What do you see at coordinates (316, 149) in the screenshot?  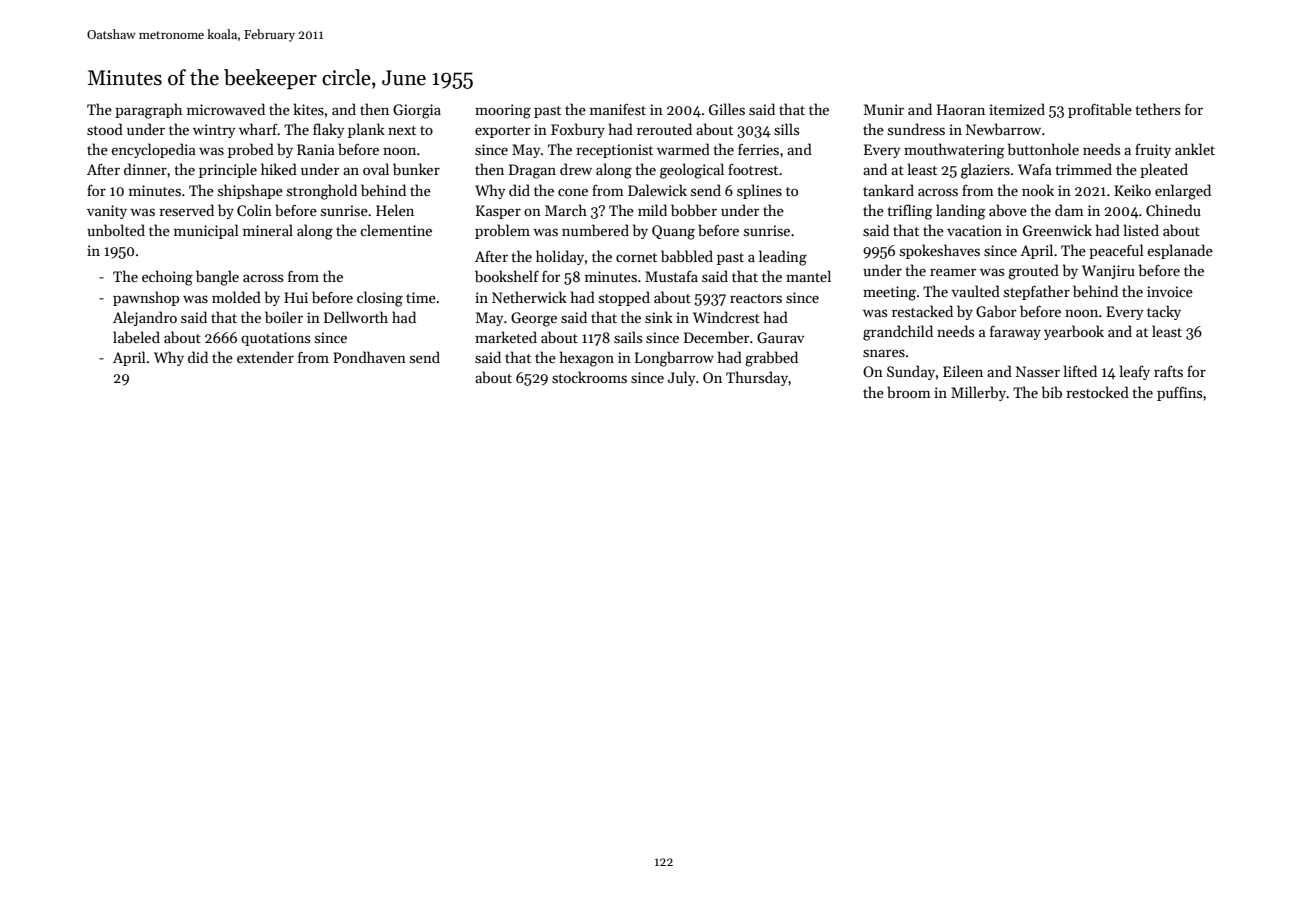 I see `Rania` at bounding box center [316, 149].
